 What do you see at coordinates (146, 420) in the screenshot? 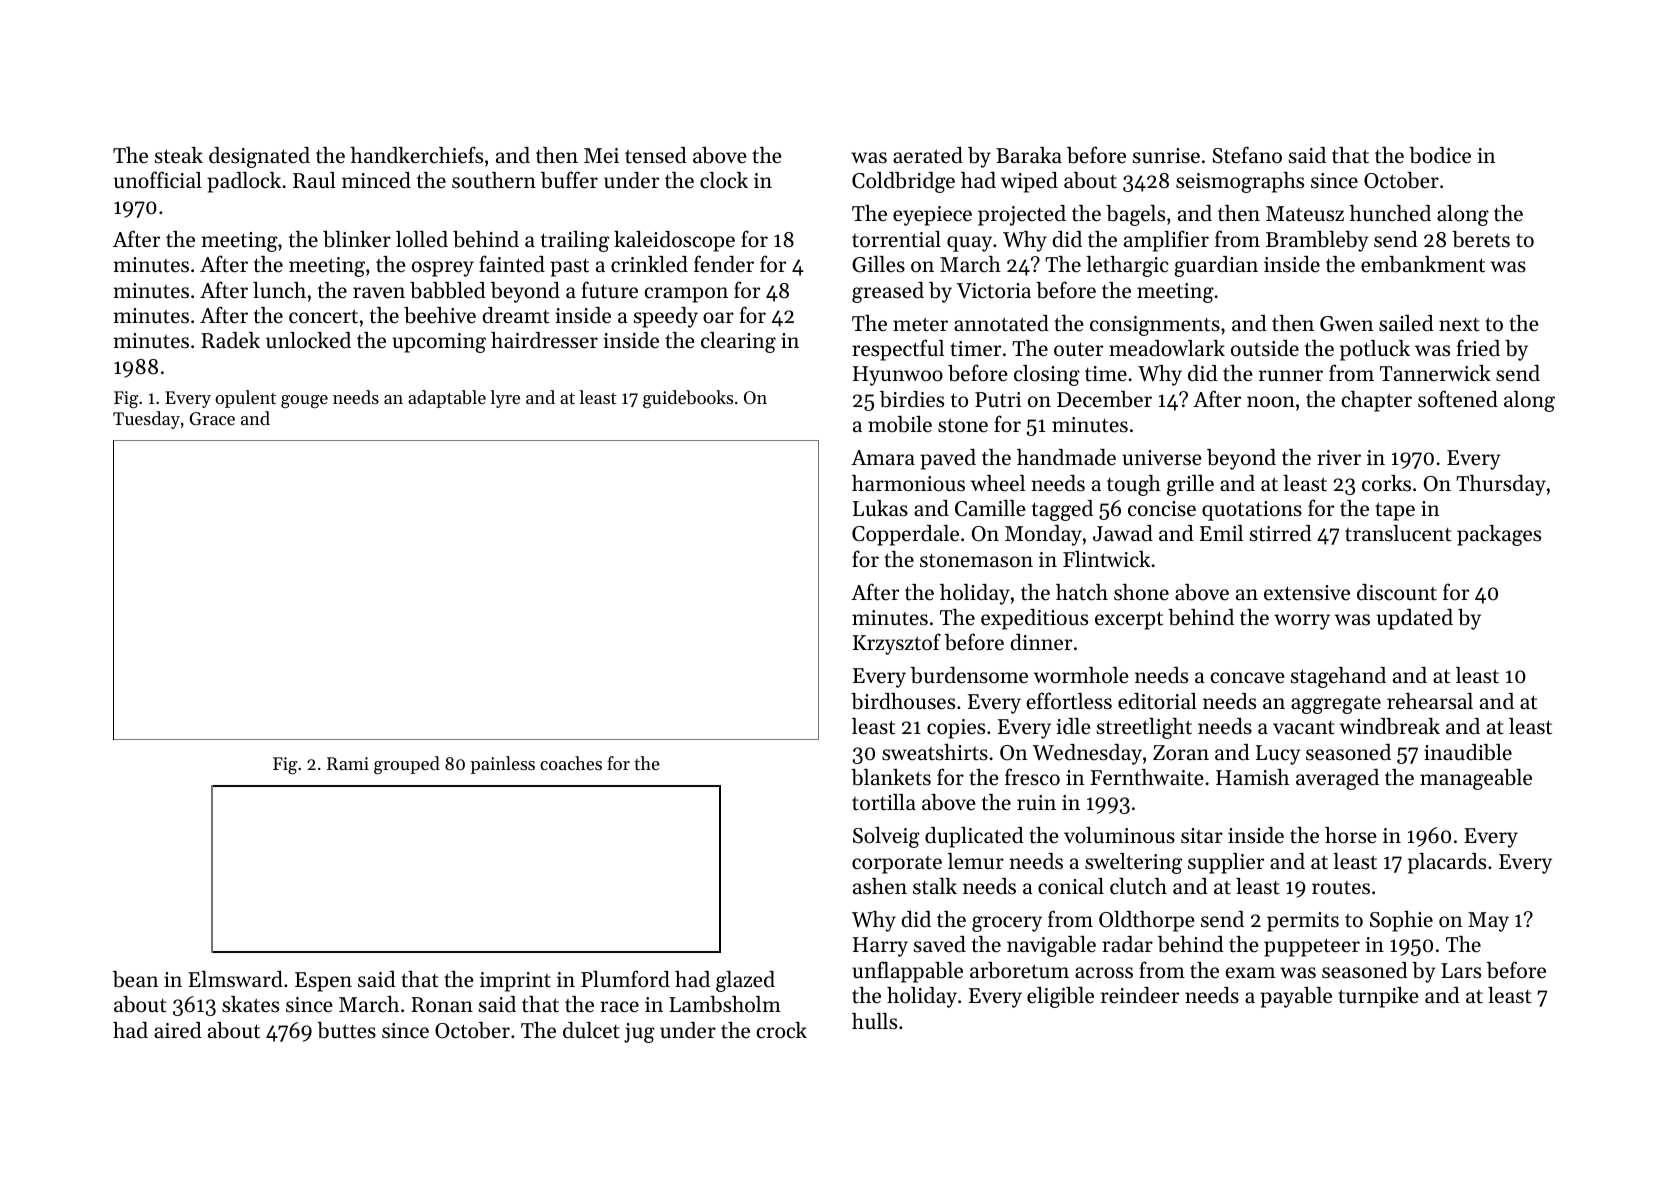
I see `Tuesday` at bounding box center [146, 420].
